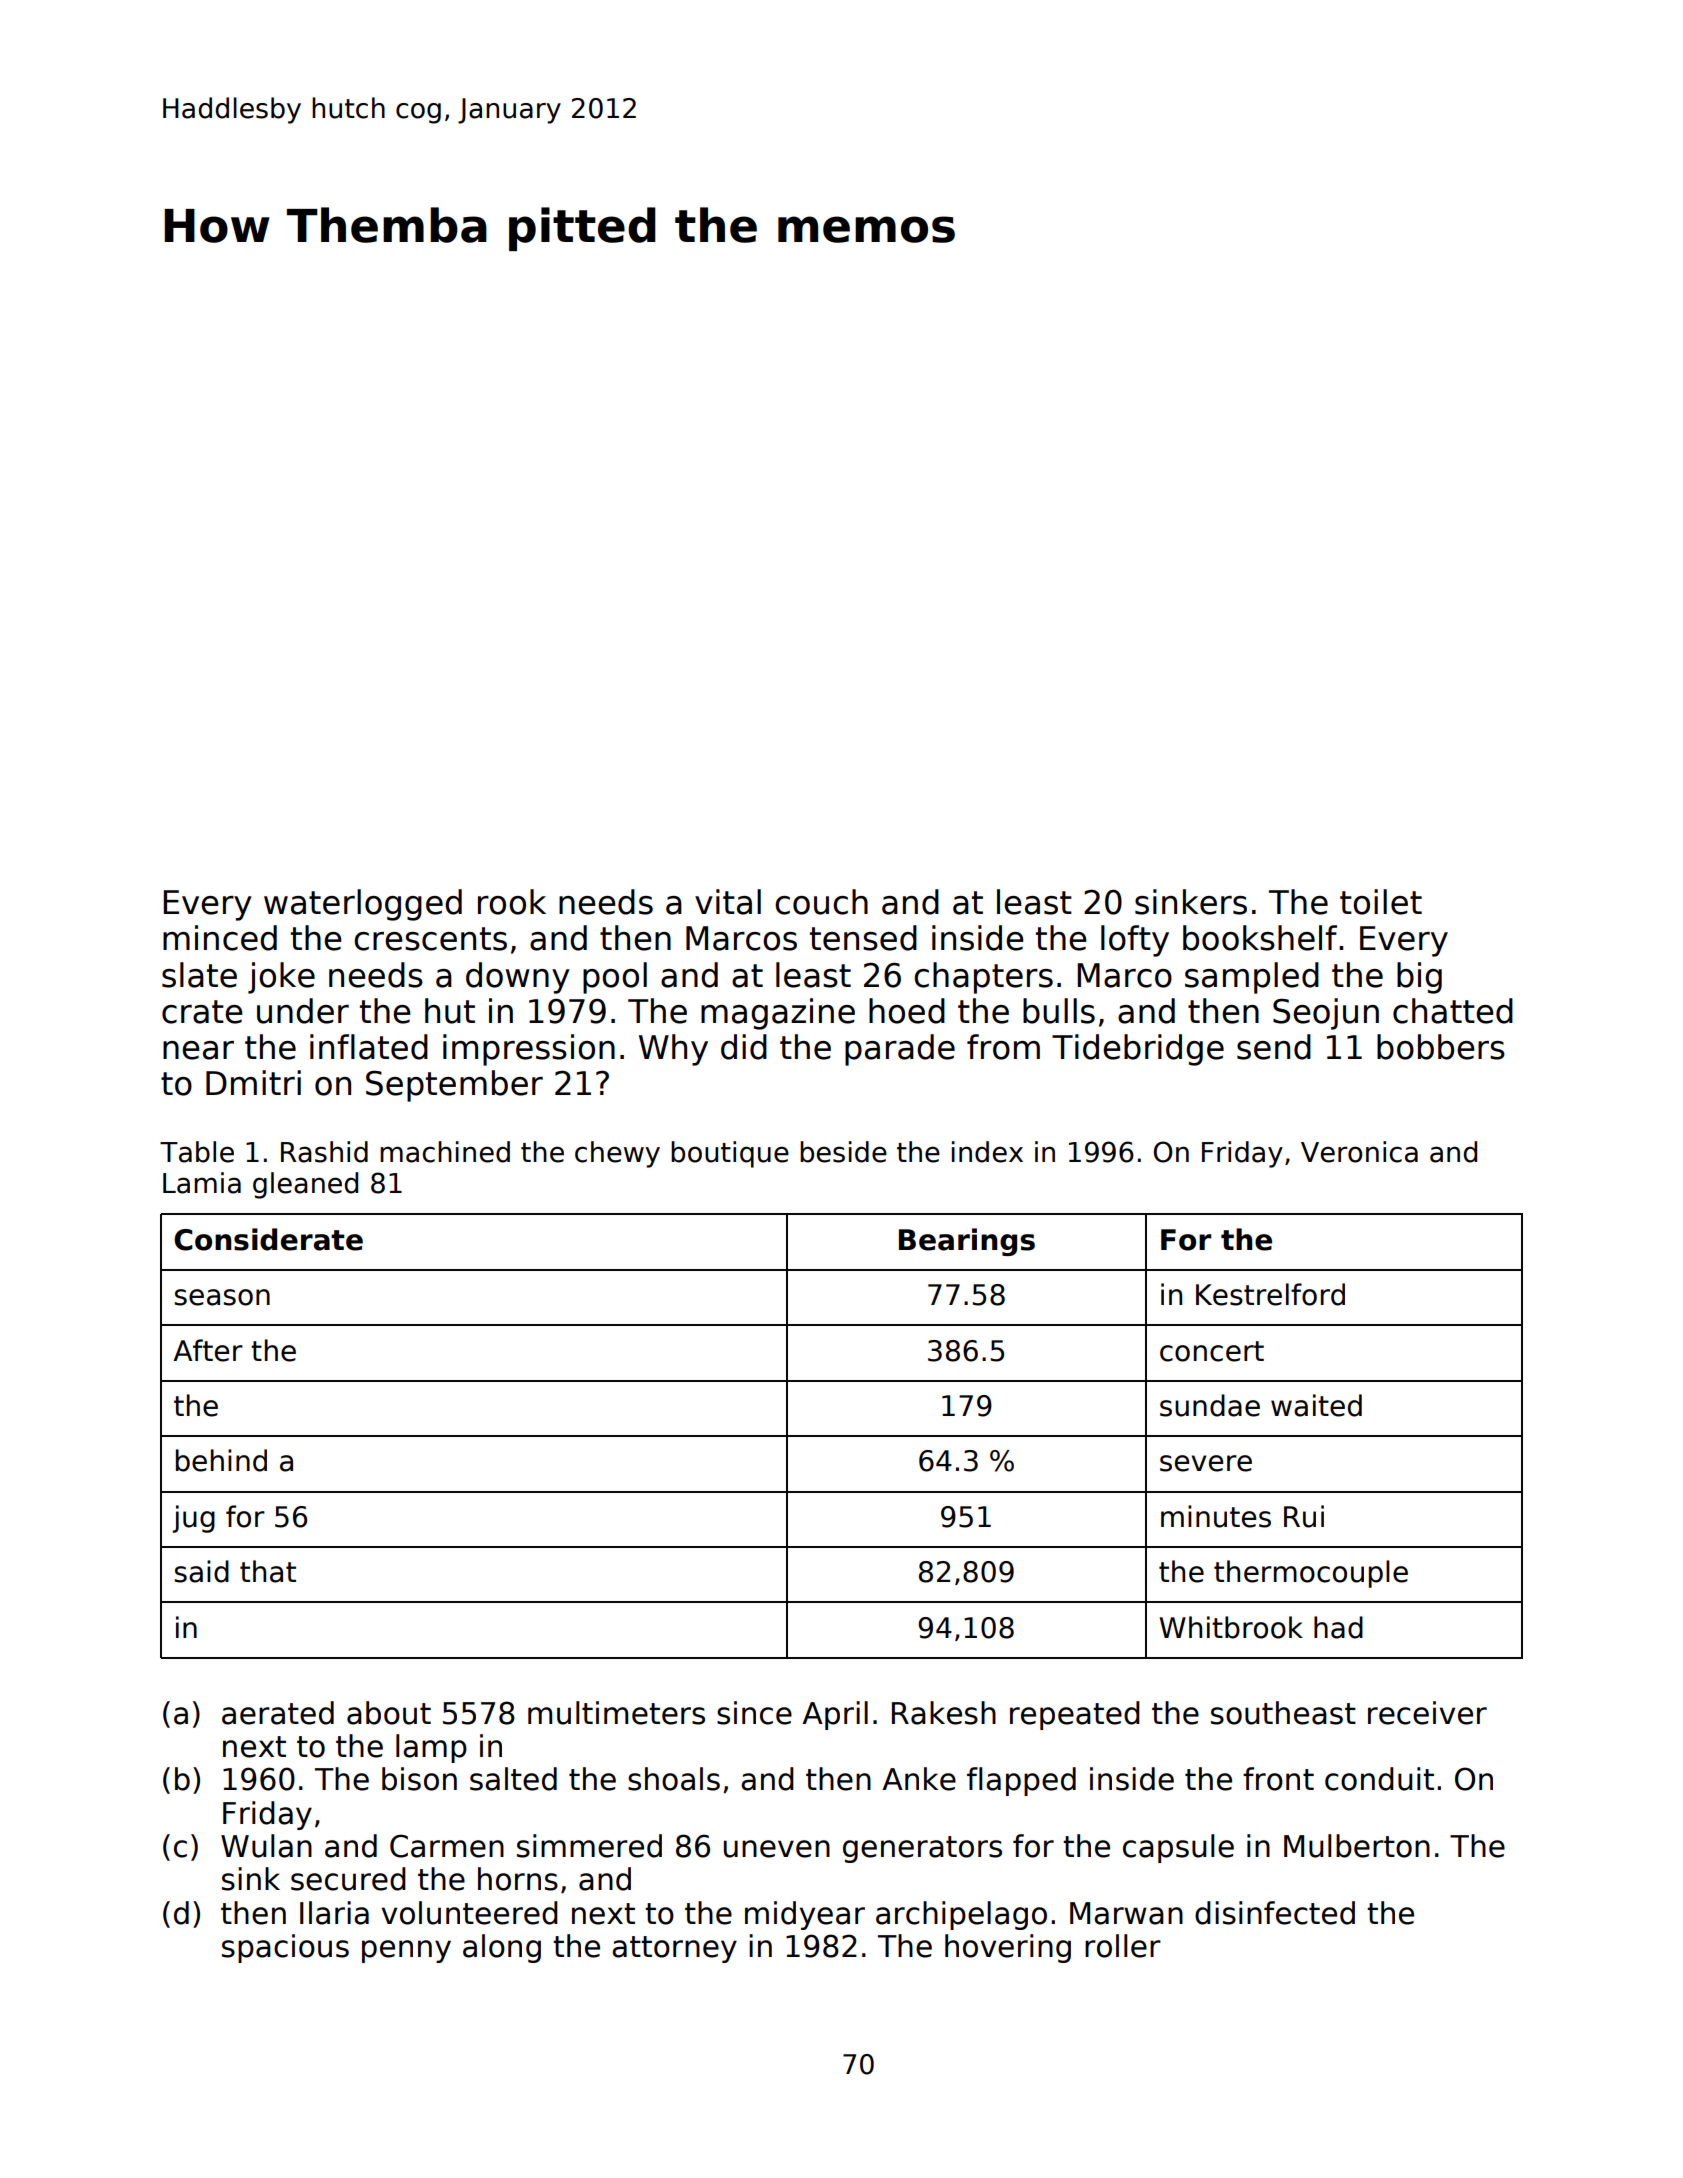  What do you see at coordinates (369, 1047) in the page?
I see `inflated` at bounding box center [369, 1047].
